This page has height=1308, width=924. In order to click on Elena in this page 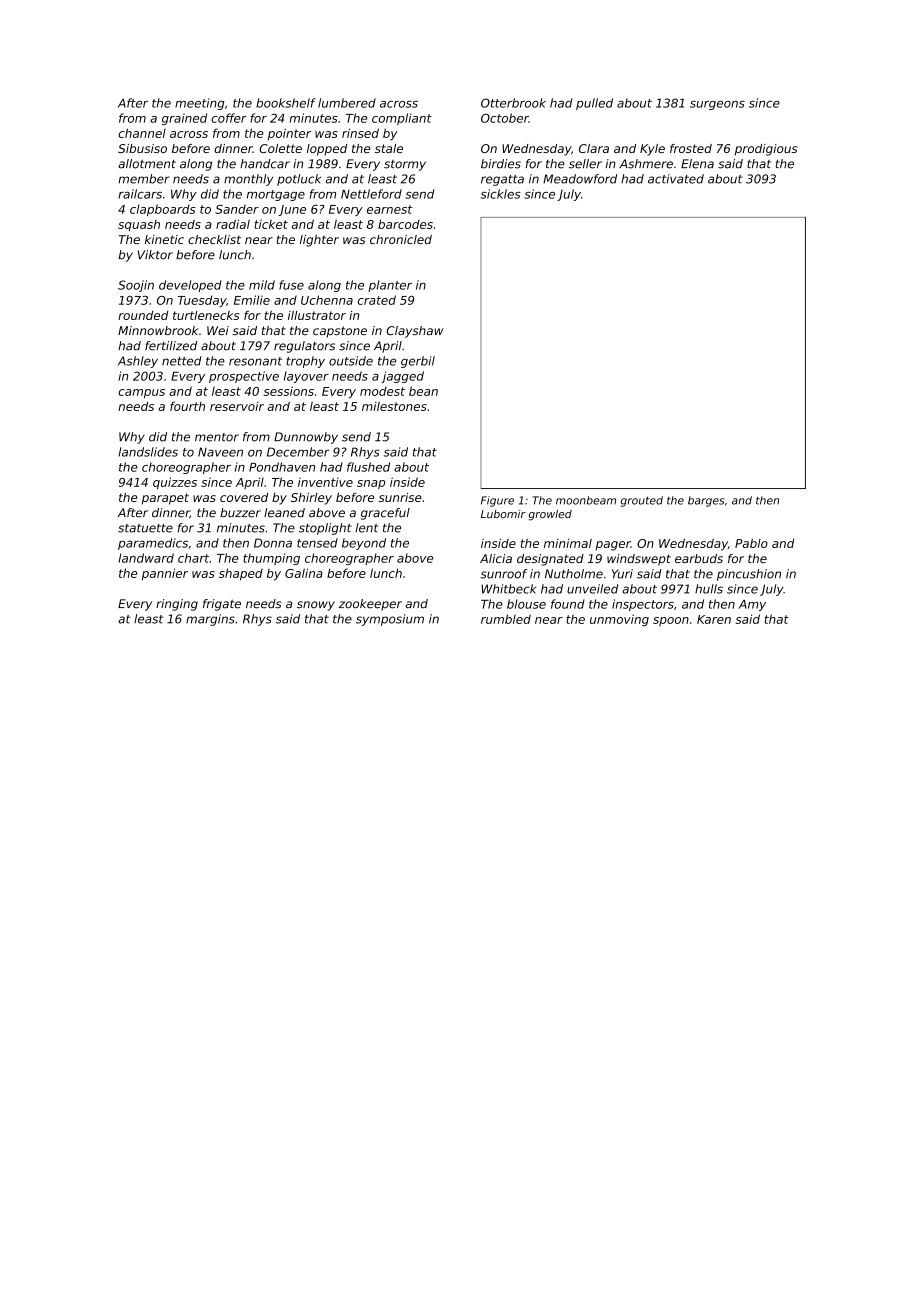, I will do `click(697, 164)`.
